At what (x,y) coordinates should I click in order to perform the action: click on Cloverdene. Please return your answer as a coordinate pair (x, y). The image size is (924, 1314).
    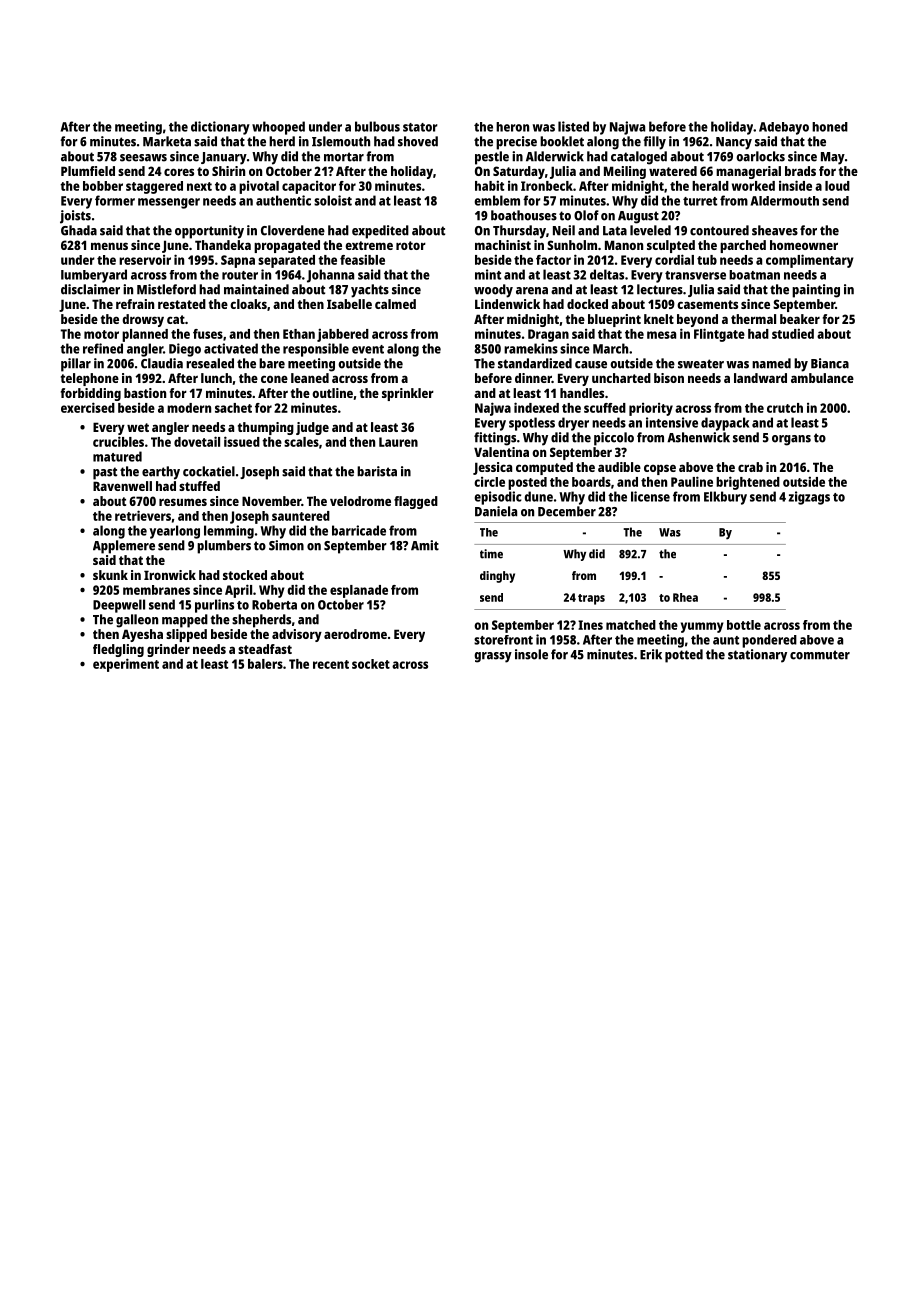
    Looking at the image, I should click on (293, 230).
